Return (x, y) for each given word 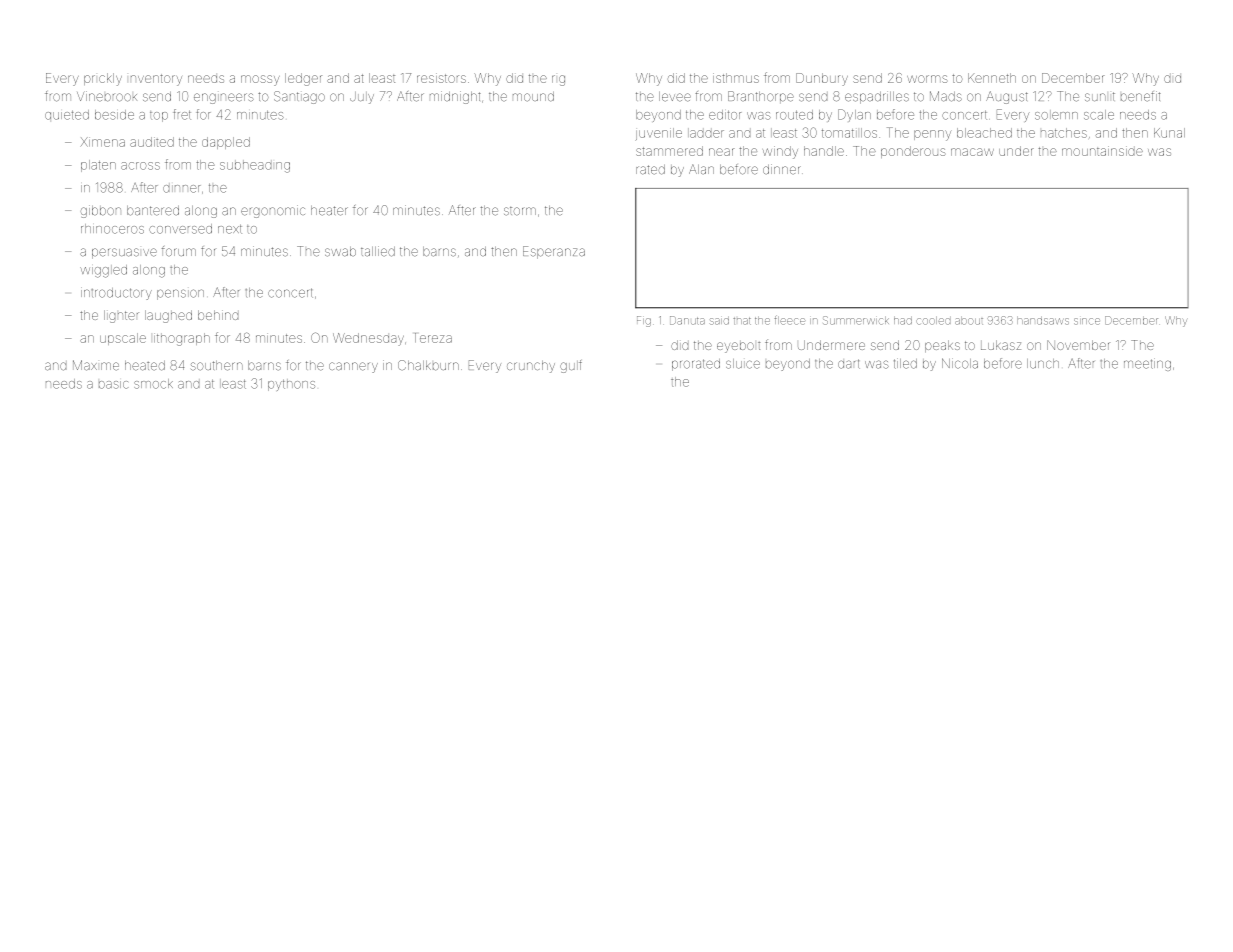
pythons (291, 385)
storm (520, 211)
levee (675, 97)
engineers (224, 98)
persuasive (124, 253)
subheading (255, 166)
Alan (701, 169)
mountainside (1102, 151)
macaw (972, 152)
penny (932, 135)
